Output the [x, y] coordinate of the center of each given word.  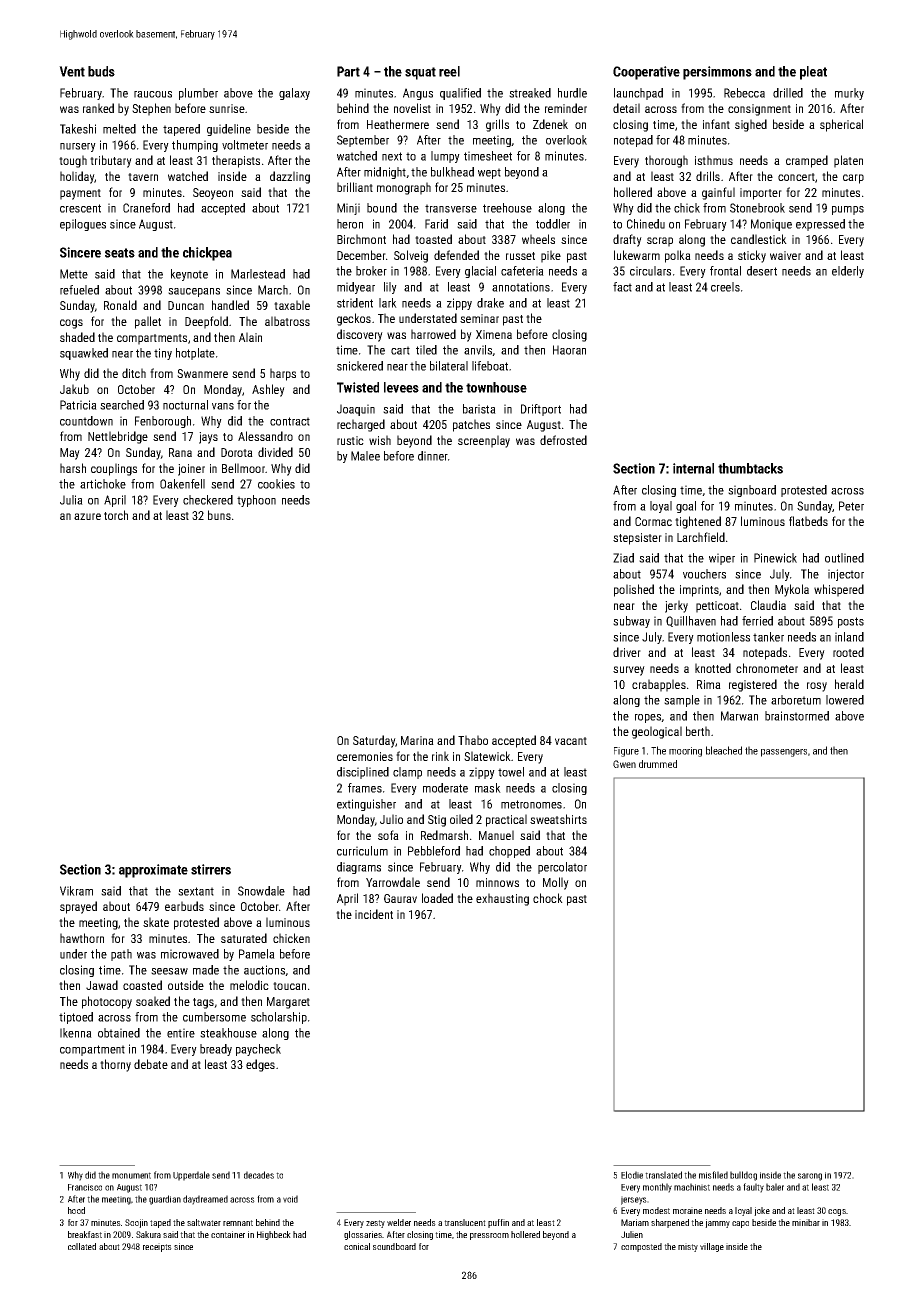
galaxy [294, 94]
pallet [148, 322]
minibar [806, 1222]
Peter [851, 506]
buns [219, 515]
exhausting [502, 899]
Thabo [473, 740]
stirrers [211, 869]
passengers [784, 753]
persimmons [717, 73]
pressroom [489, 1236]
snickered [360, 366]
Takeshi [78, 129]
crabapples [659, 685]
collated [82, 1246]
